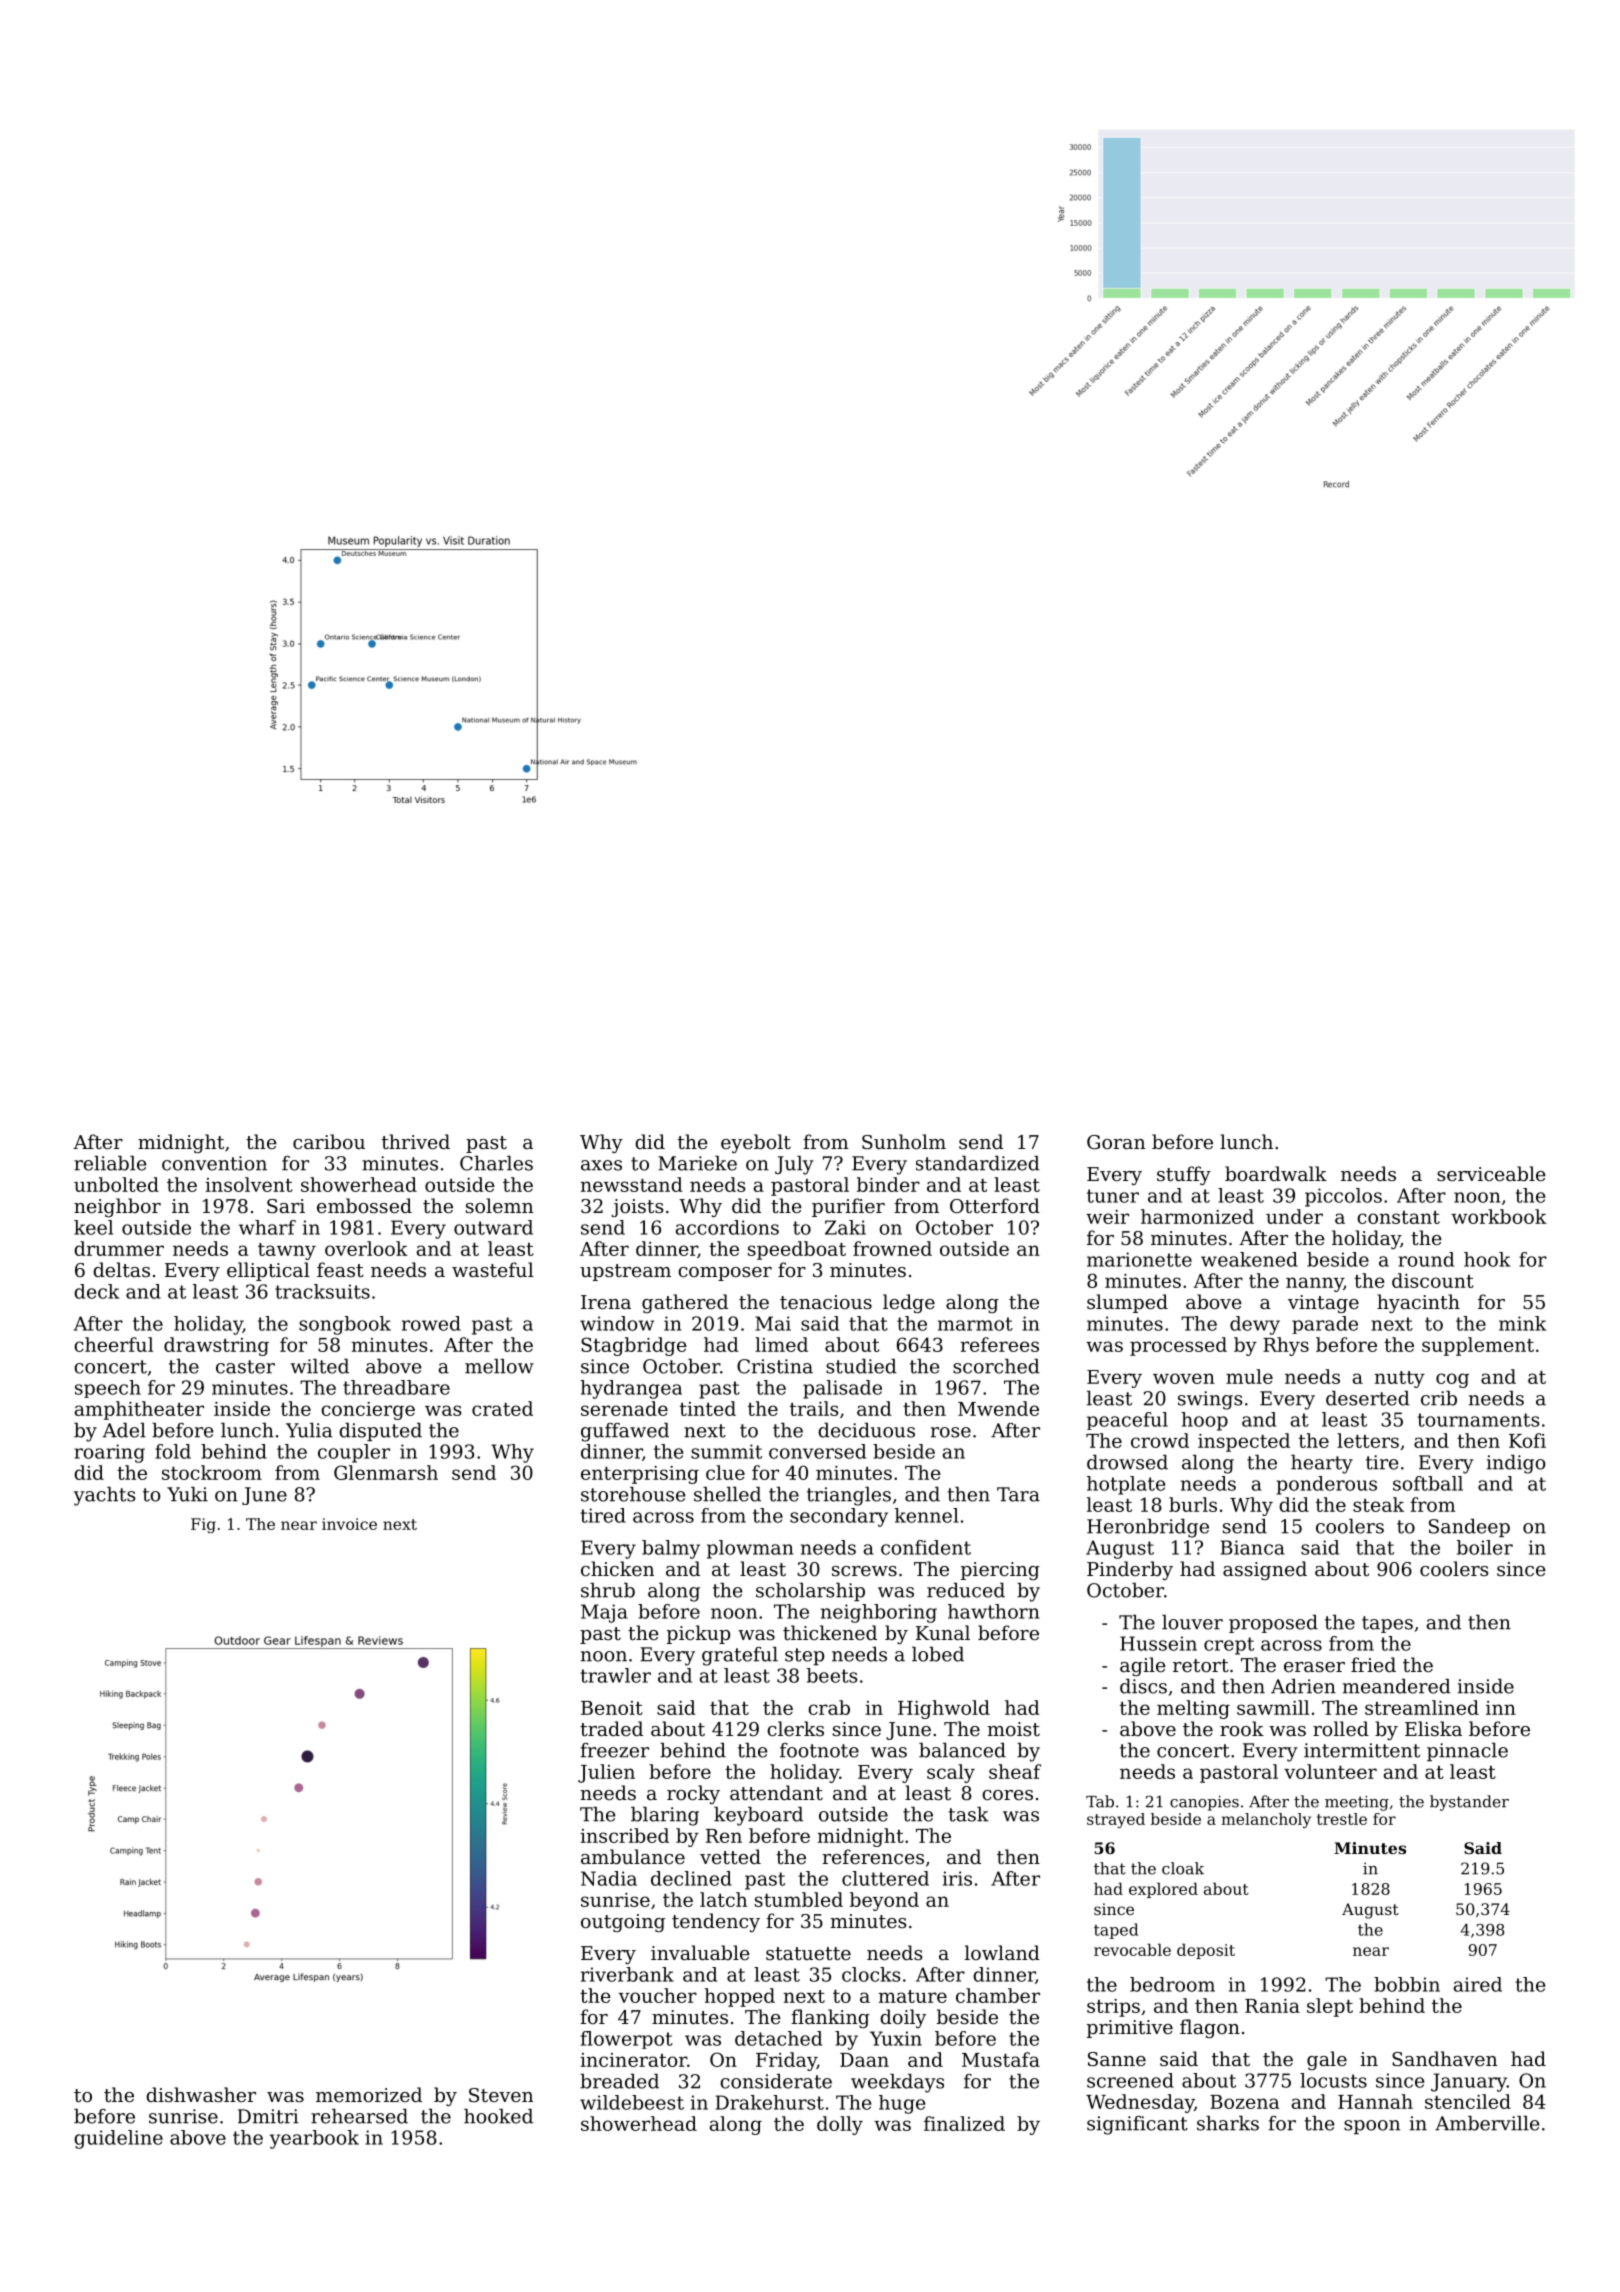 This screenshot has height=2292, width=1620. Describe the element at coordinates (493, 1227) in the screenshot. I see `outward` at that location.
